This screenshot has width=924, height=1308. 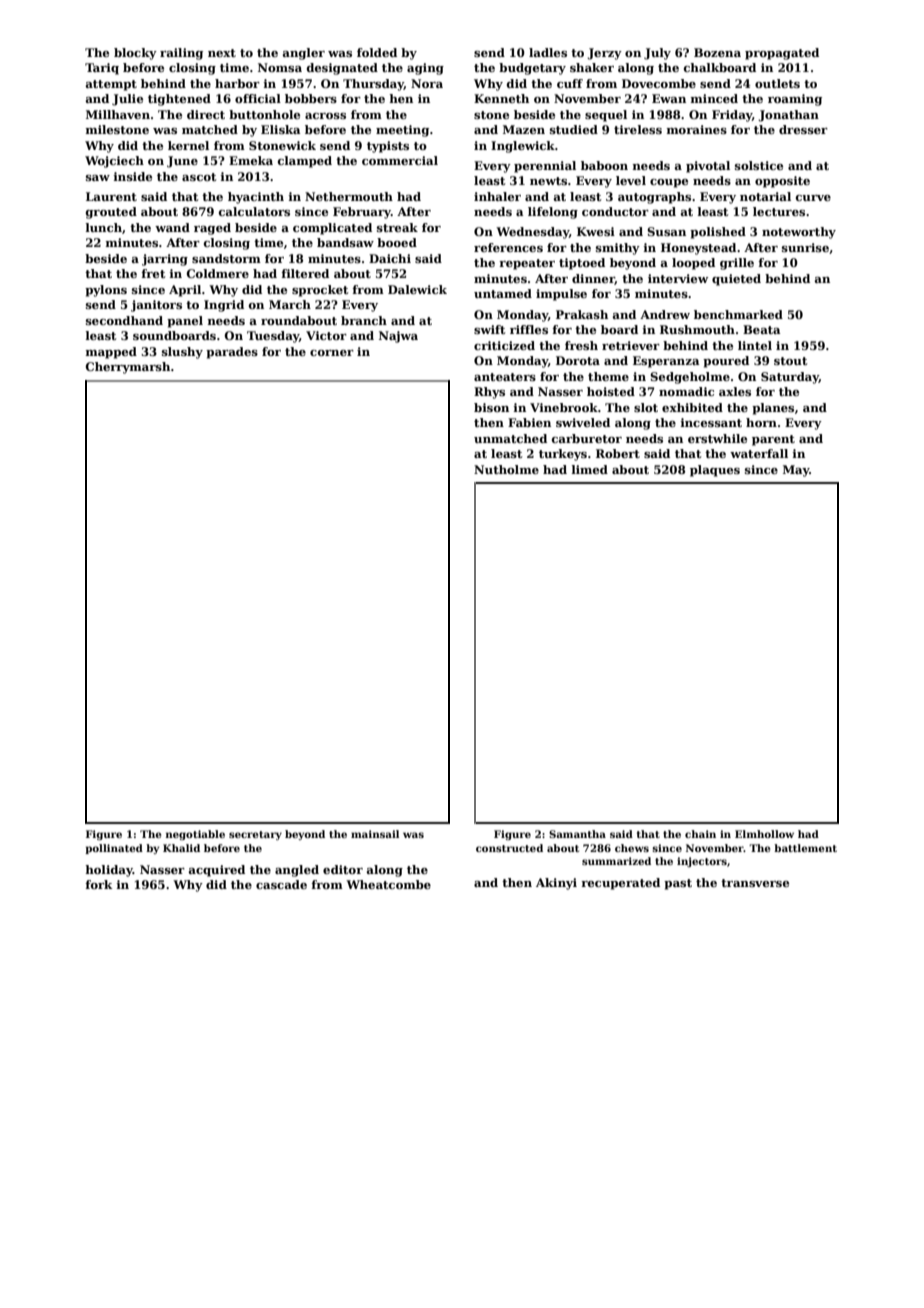 What do you see at coordinates (217, 871) in the screenshot?
I see `acquired` at bounding box center [217, 871].
